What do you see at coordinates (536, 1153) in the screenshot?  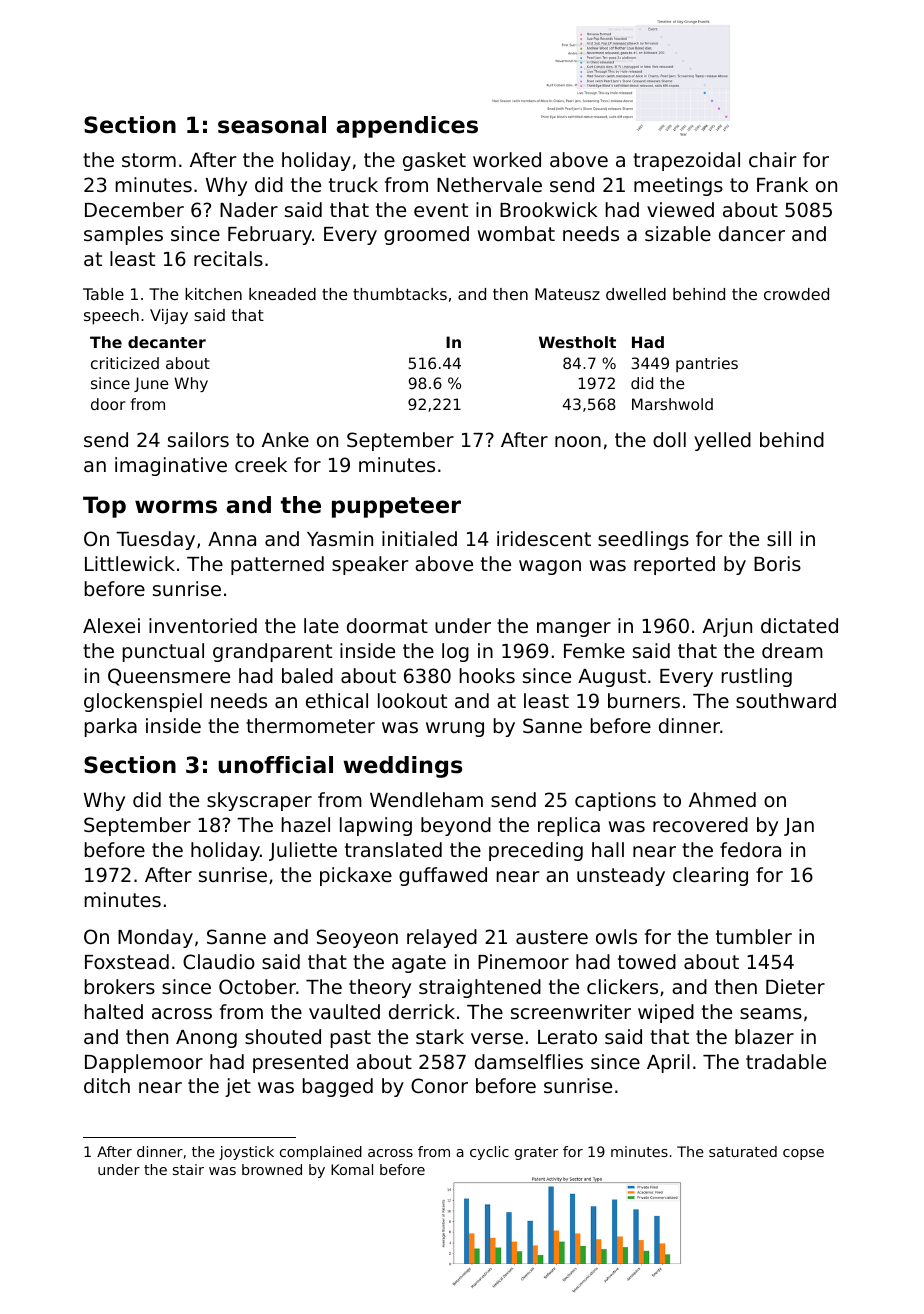 I see `grater` at bounding box center [536, 1153].
